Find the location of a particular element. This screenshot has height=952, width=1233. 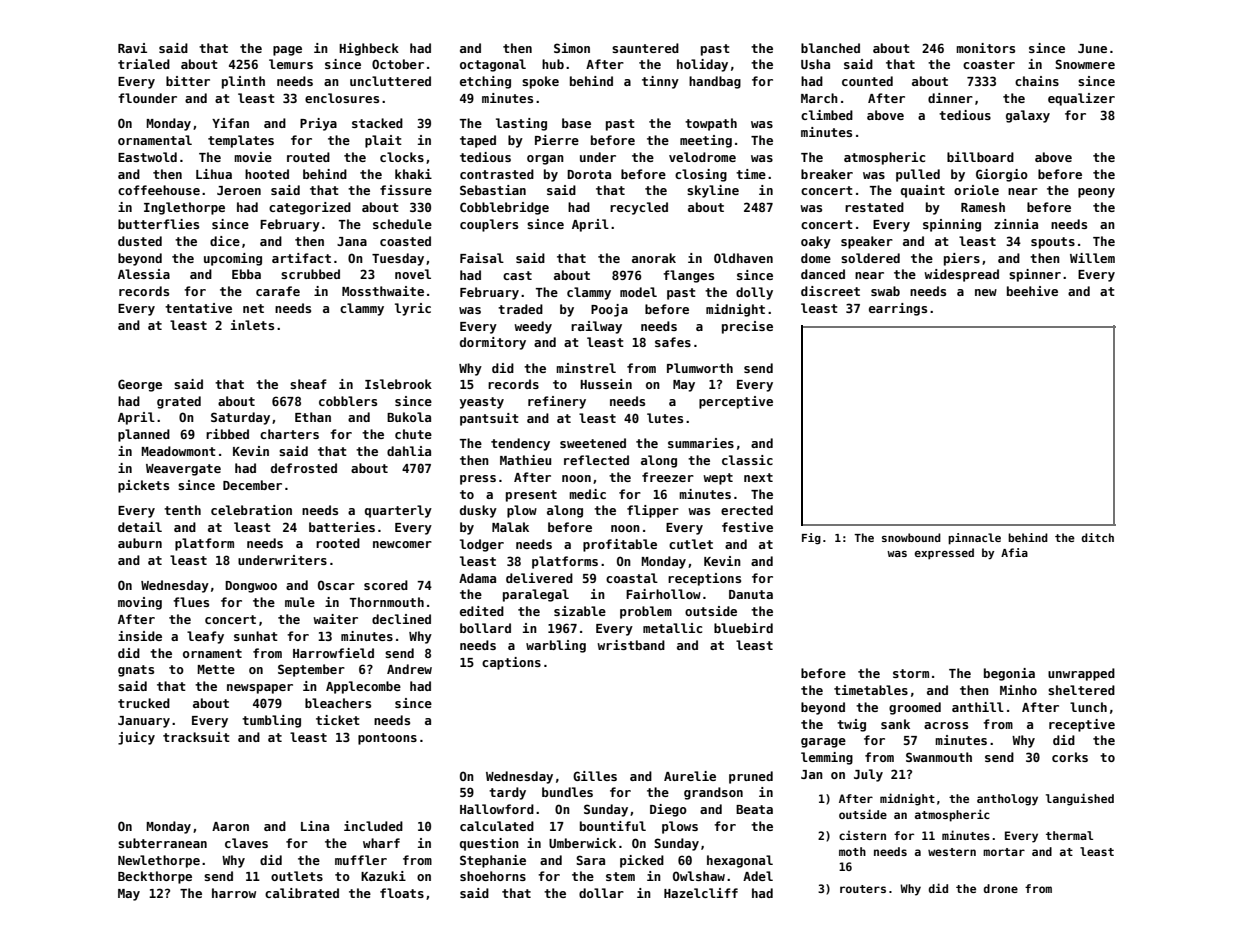

tendency is located at coordinates (520, 444).
